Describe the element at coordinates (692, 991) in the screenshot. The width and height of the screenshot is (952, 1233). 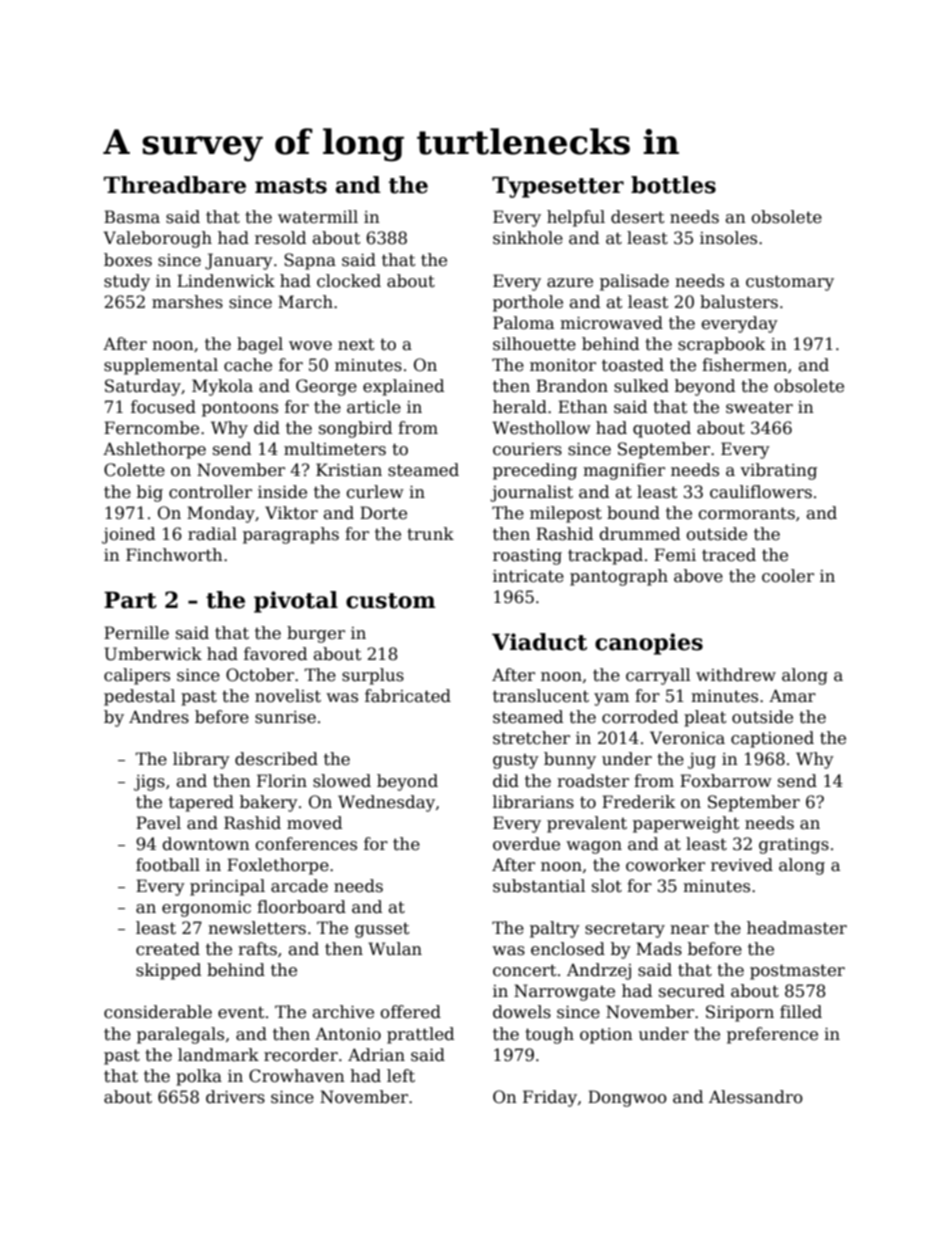
I see `secured` at that location.
